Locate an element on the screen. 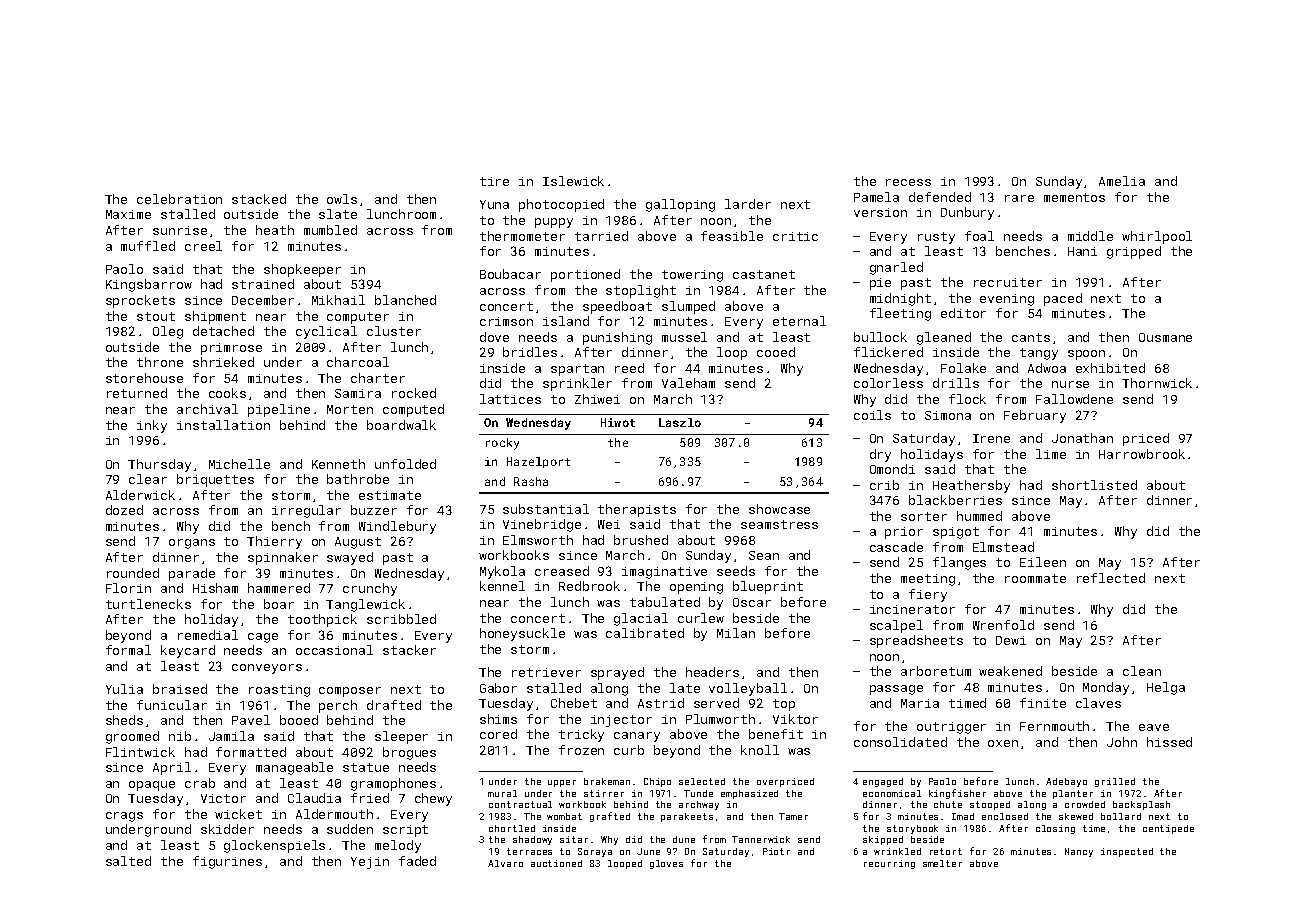 This screenshot has width=1308, height=924. rocky is located at coordinates (502, 444).
